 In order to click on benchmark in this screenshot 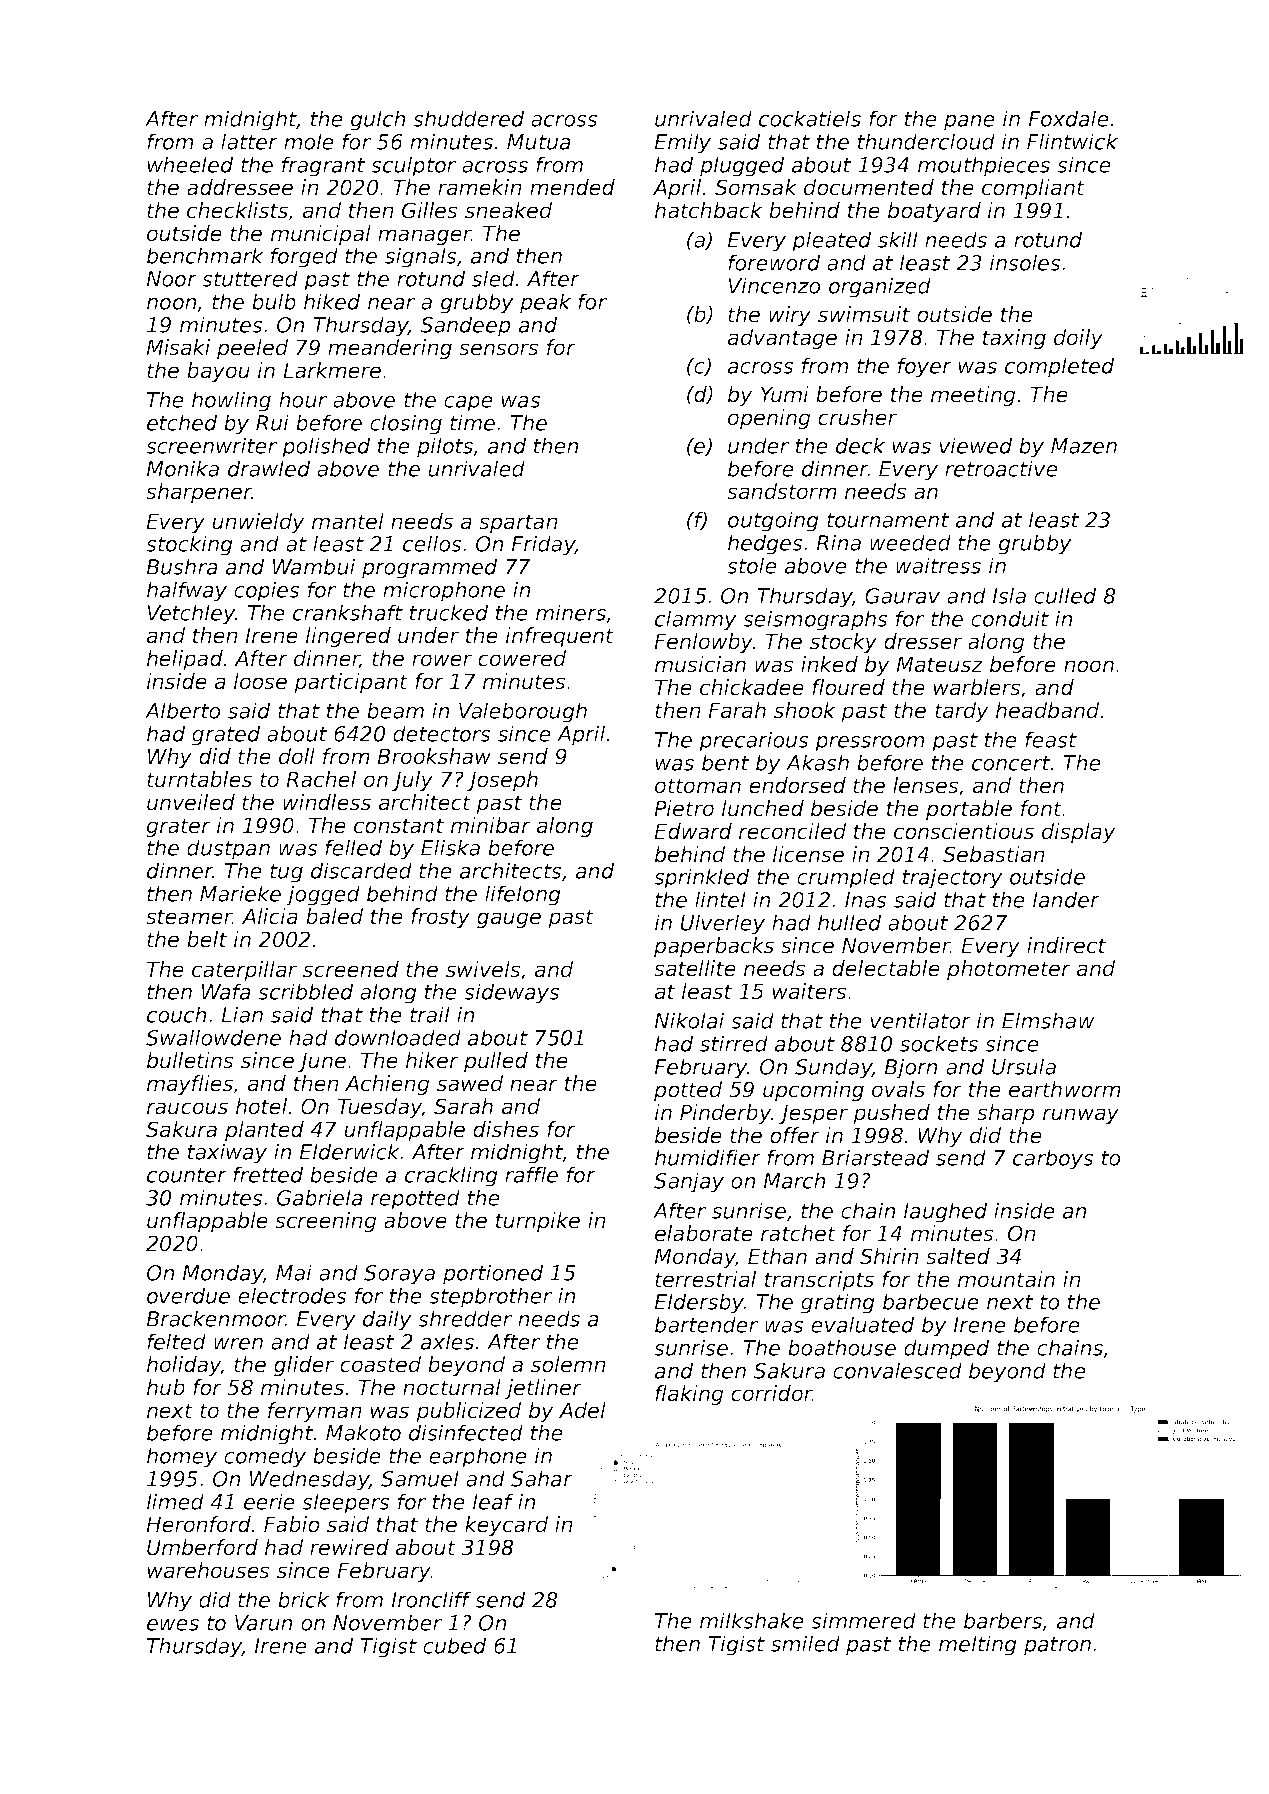, I will do `click(205, 255)`.
